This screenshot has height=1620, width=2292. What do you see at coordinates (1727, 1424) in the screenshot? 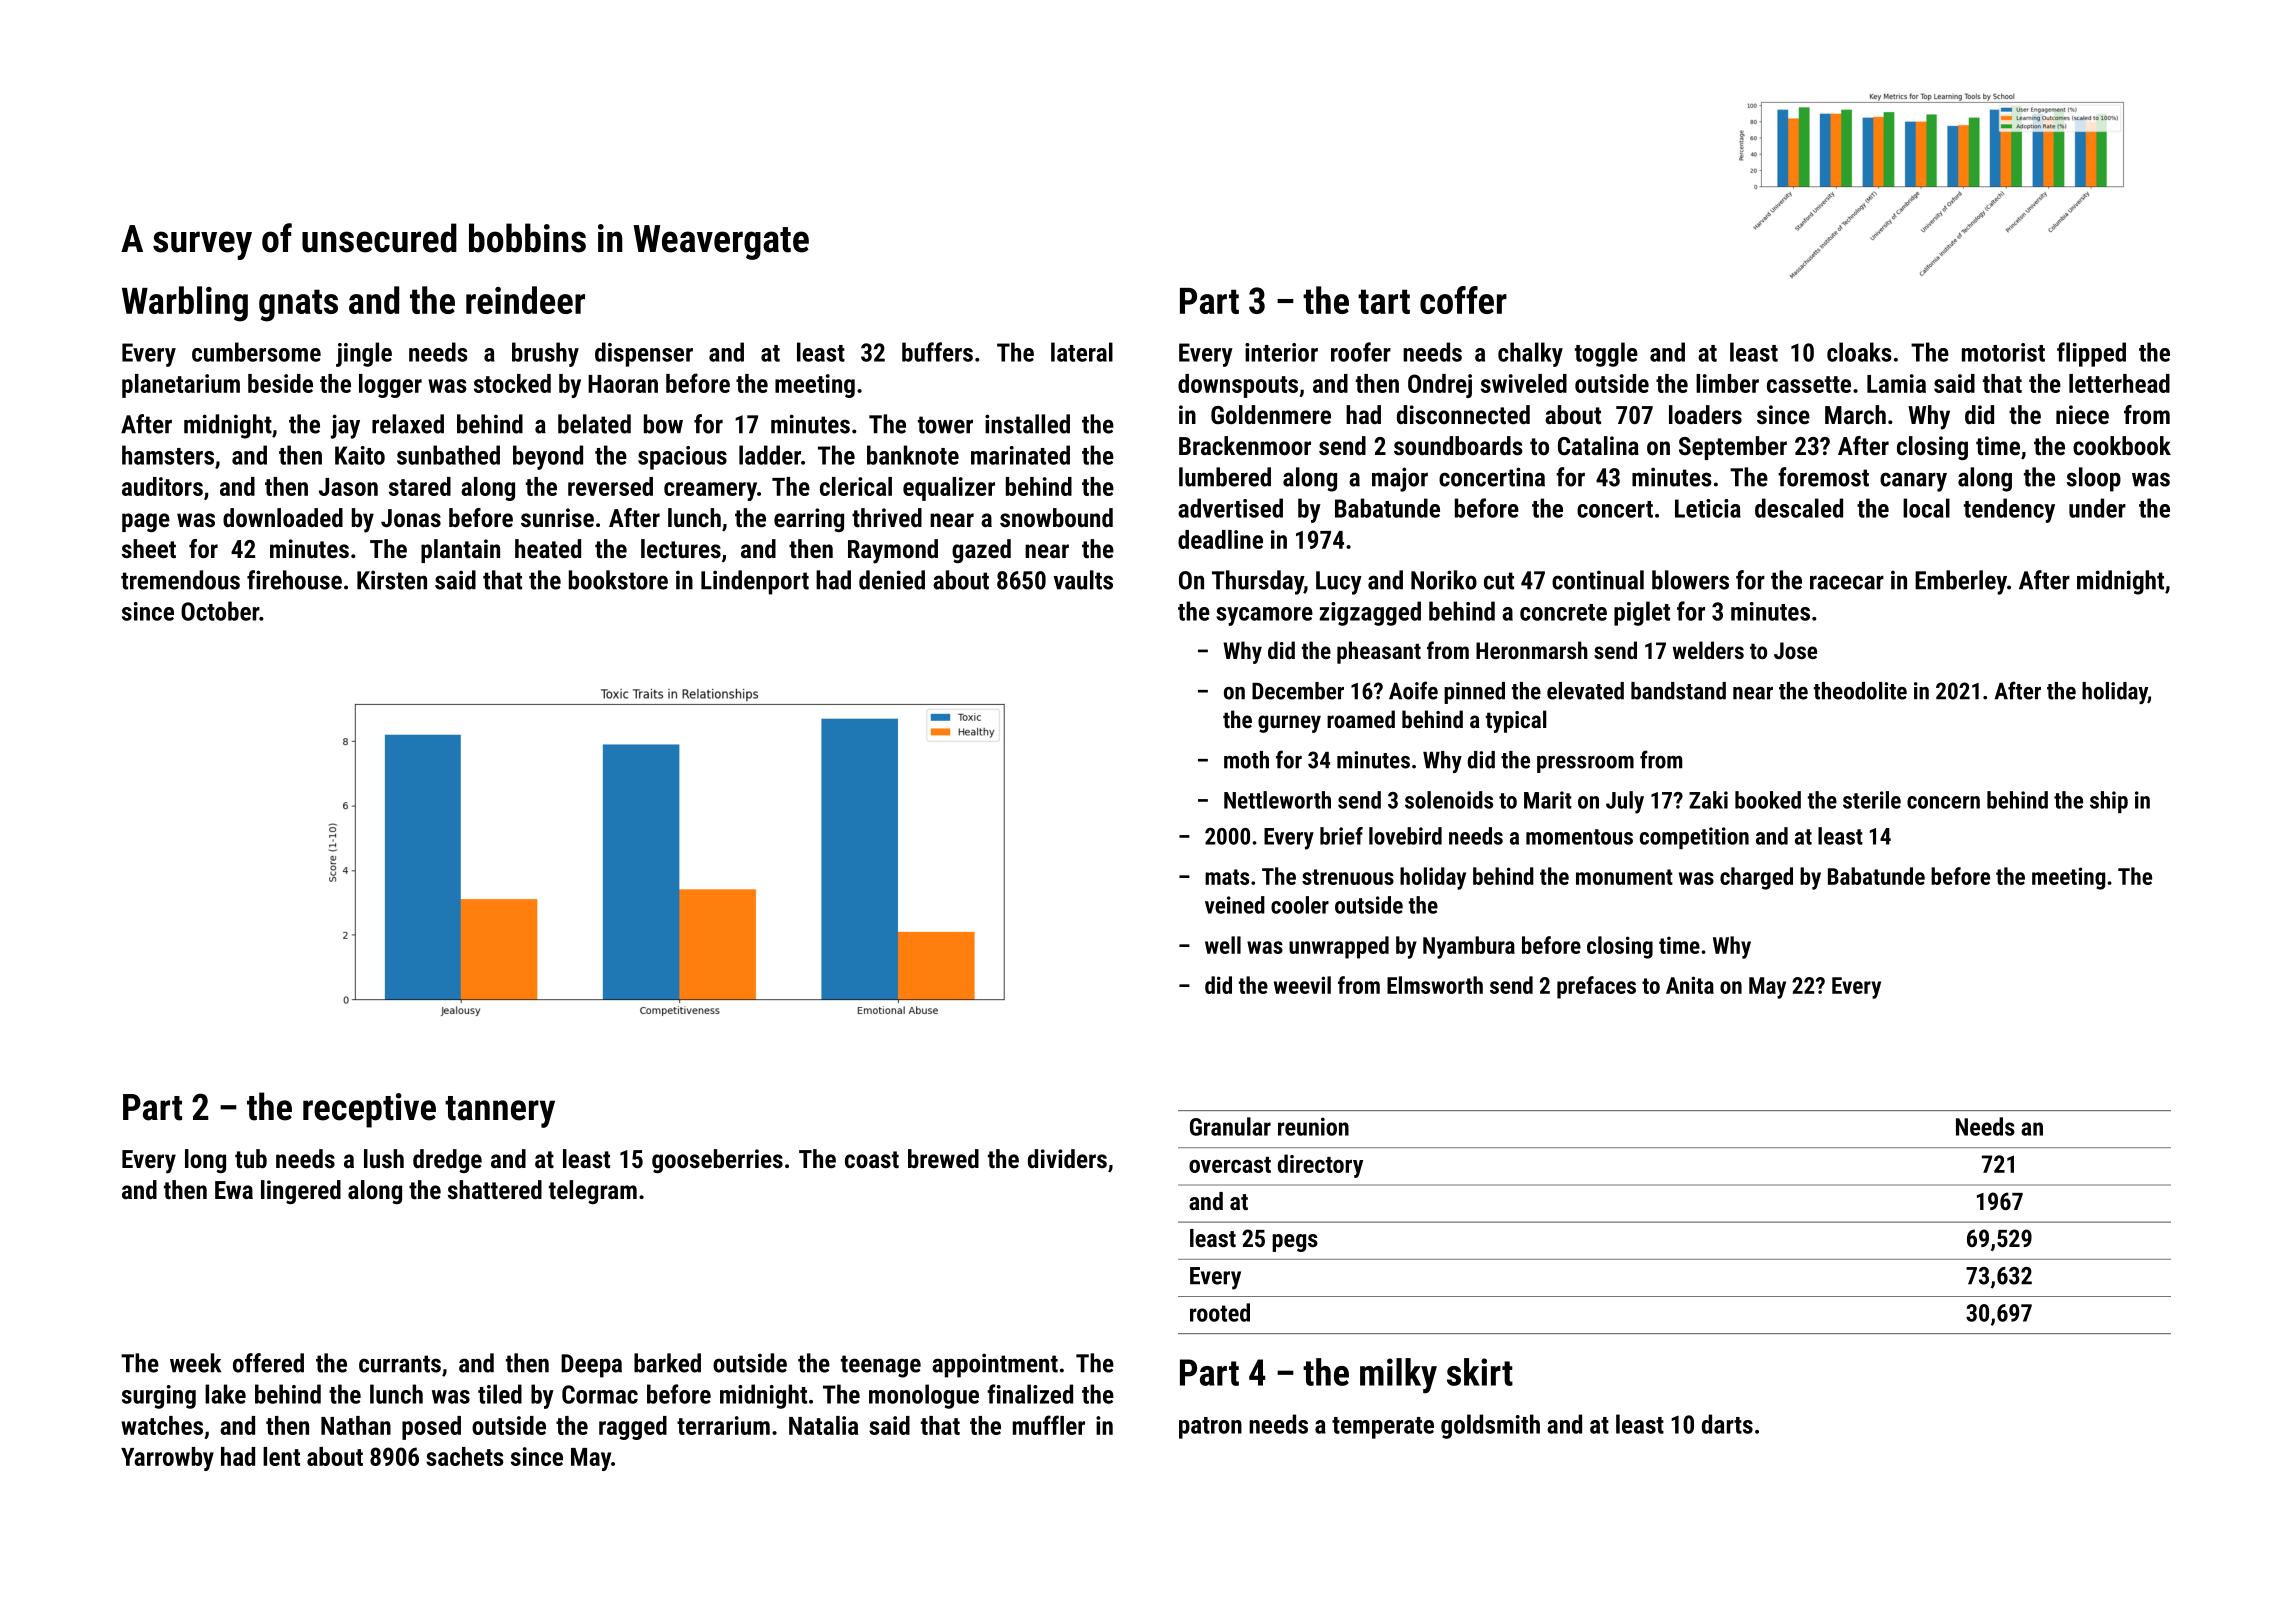
I see `darts` at bounding box center [1727, 1424].
